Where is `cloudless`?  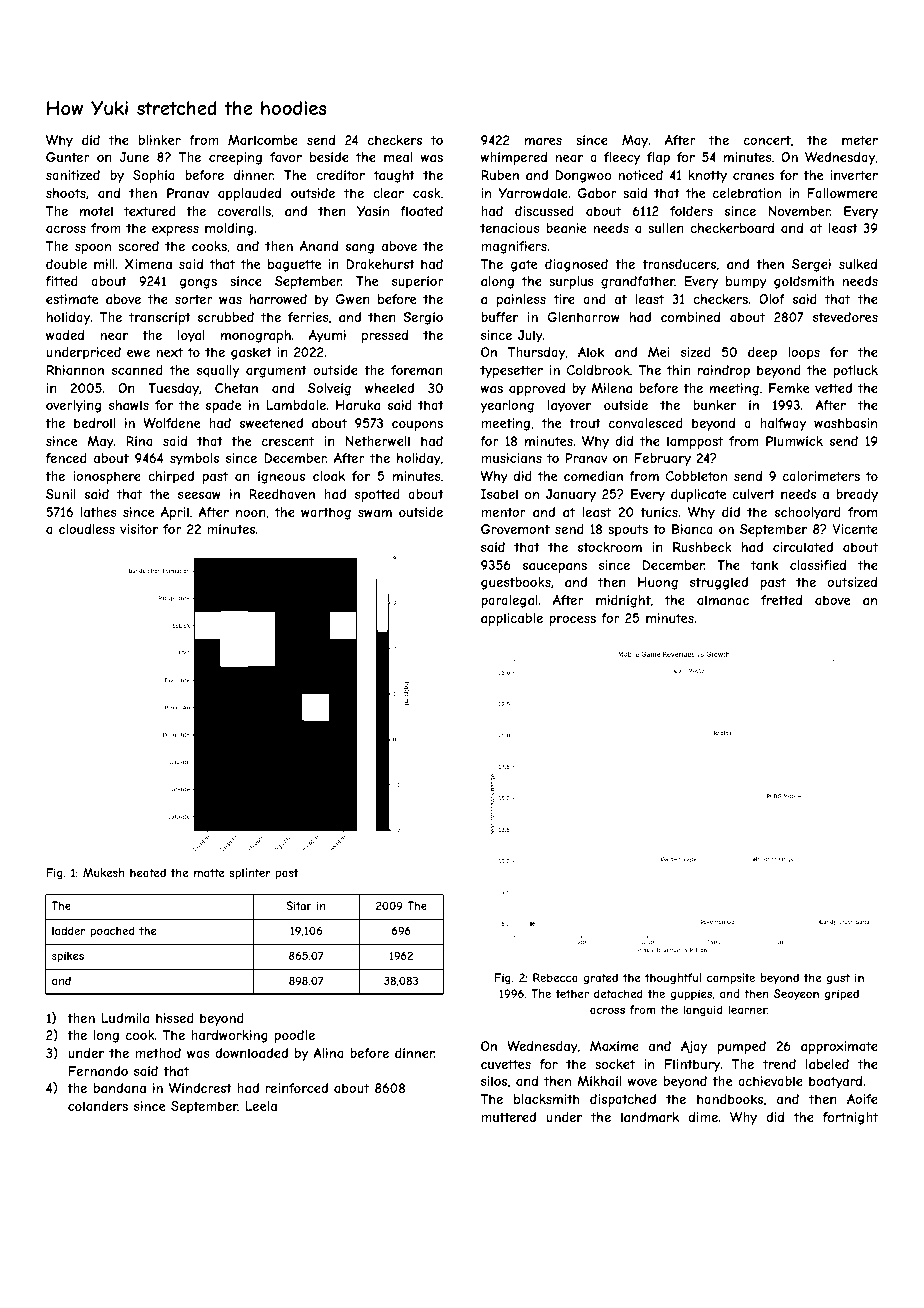 cloudless is located at coordinates (87, 529).
